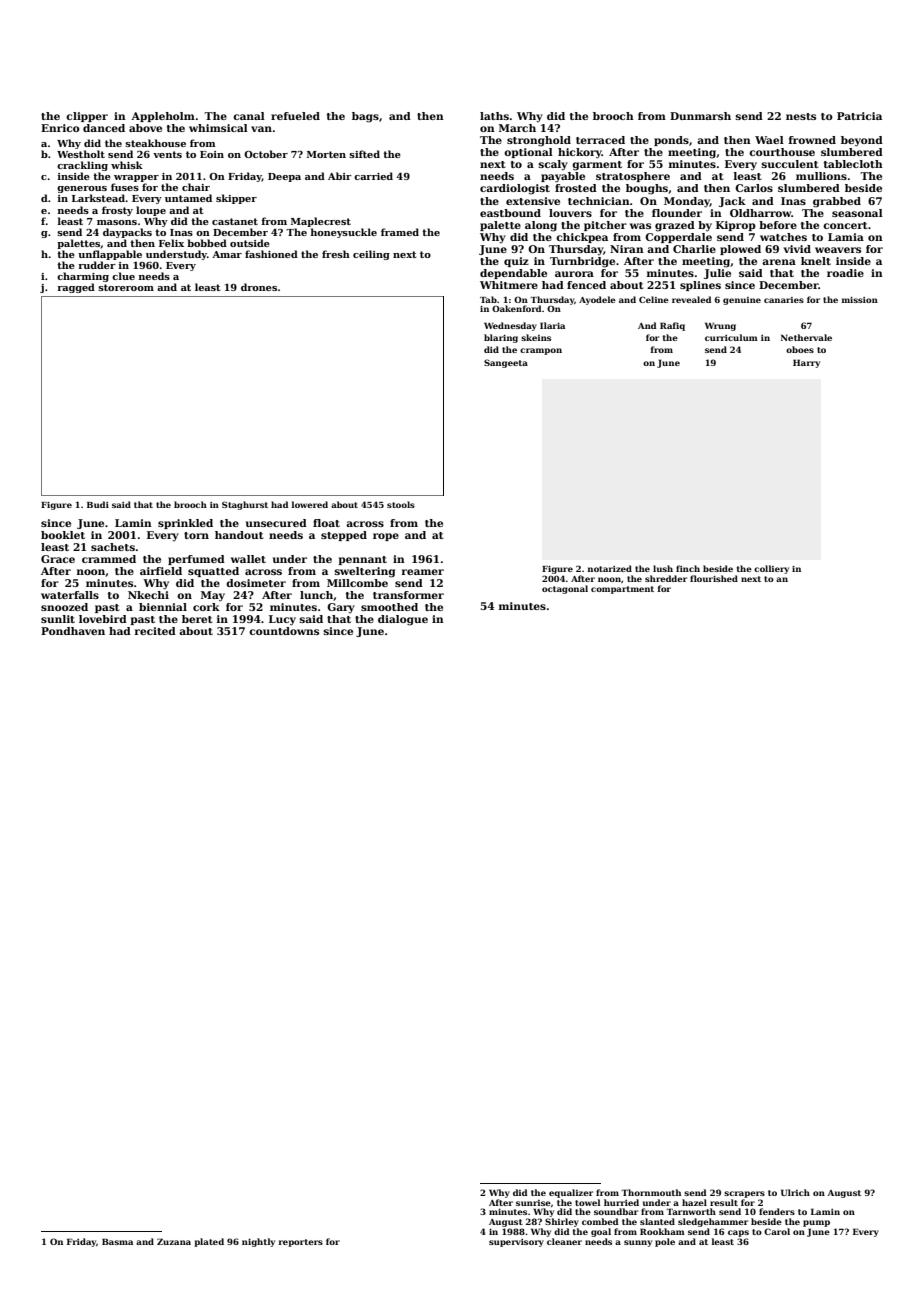  Describe the element at coordinates (859, 116) in the screenshot. I see `Patricia` at that location.
